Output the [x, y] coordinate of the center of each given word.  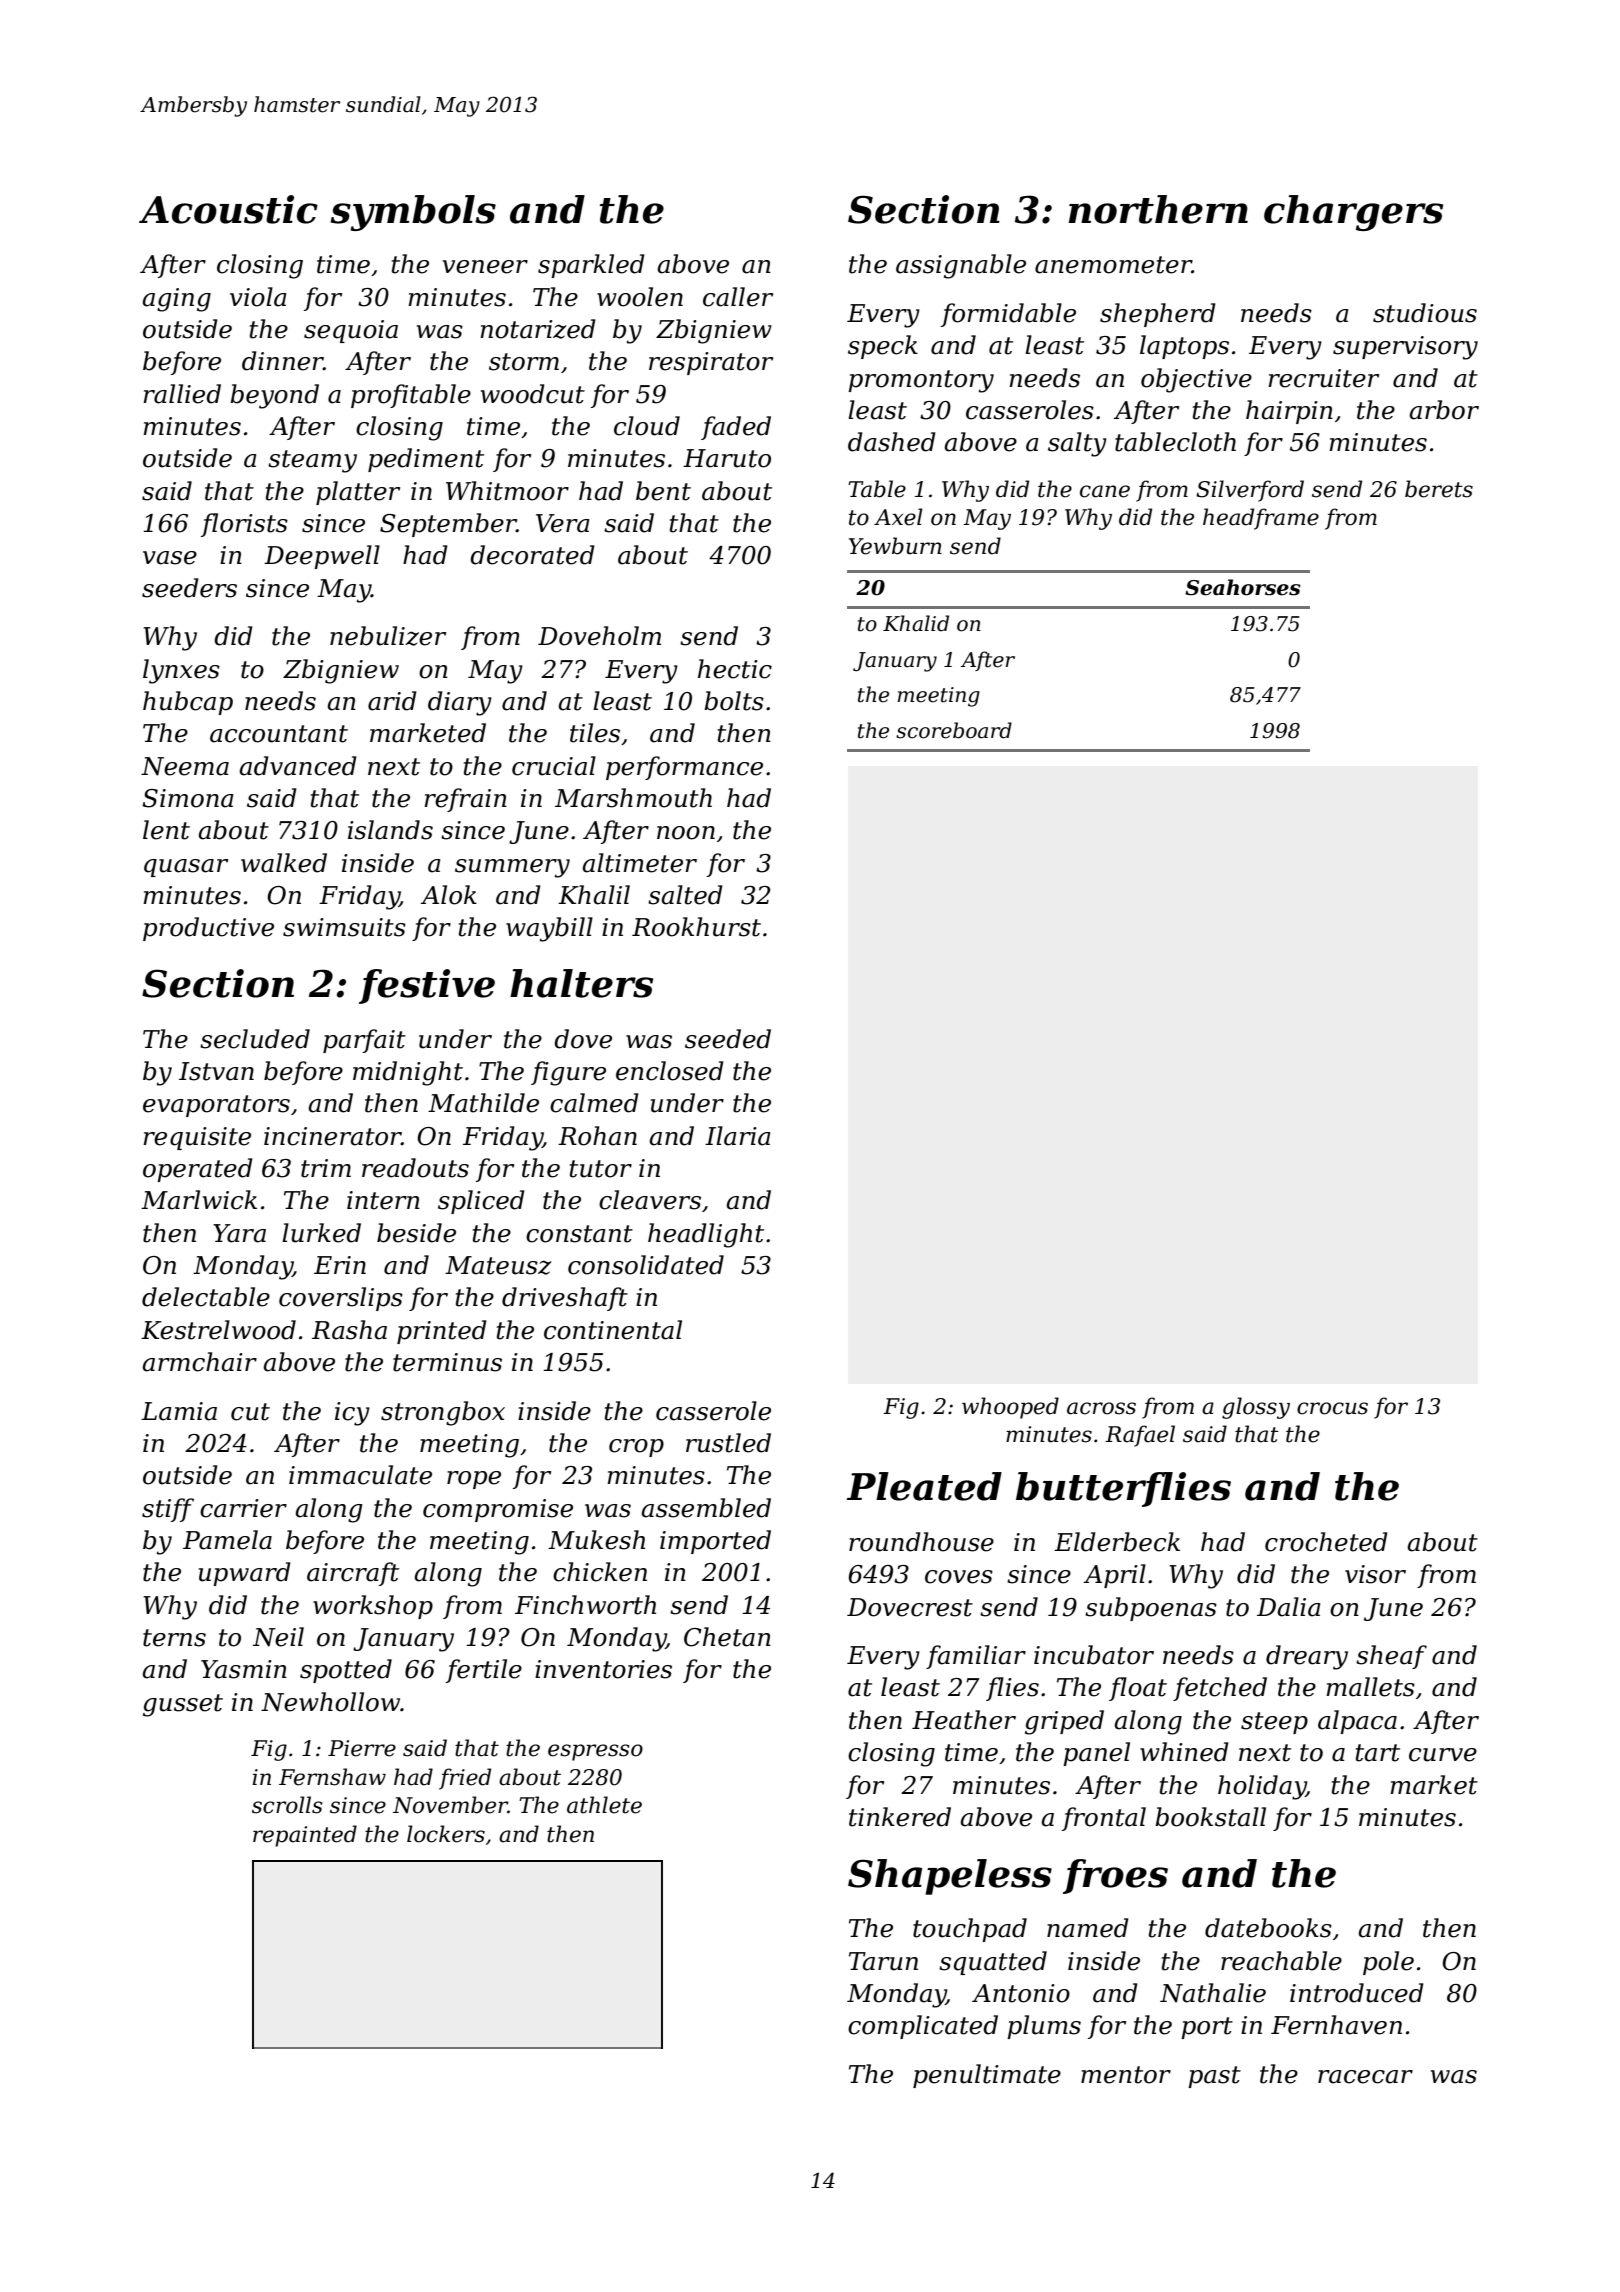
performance [684, 768]
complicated [923, 2027]
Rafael [1140, 1436]
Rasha [349, 1330]
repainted [305, 1836]
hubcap [188, 703]
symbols [413, 213]
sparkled [591, 266]
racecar [1365, 2077]
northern [1158, 209]
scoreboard [954, 730]
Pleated [924, 1486]
